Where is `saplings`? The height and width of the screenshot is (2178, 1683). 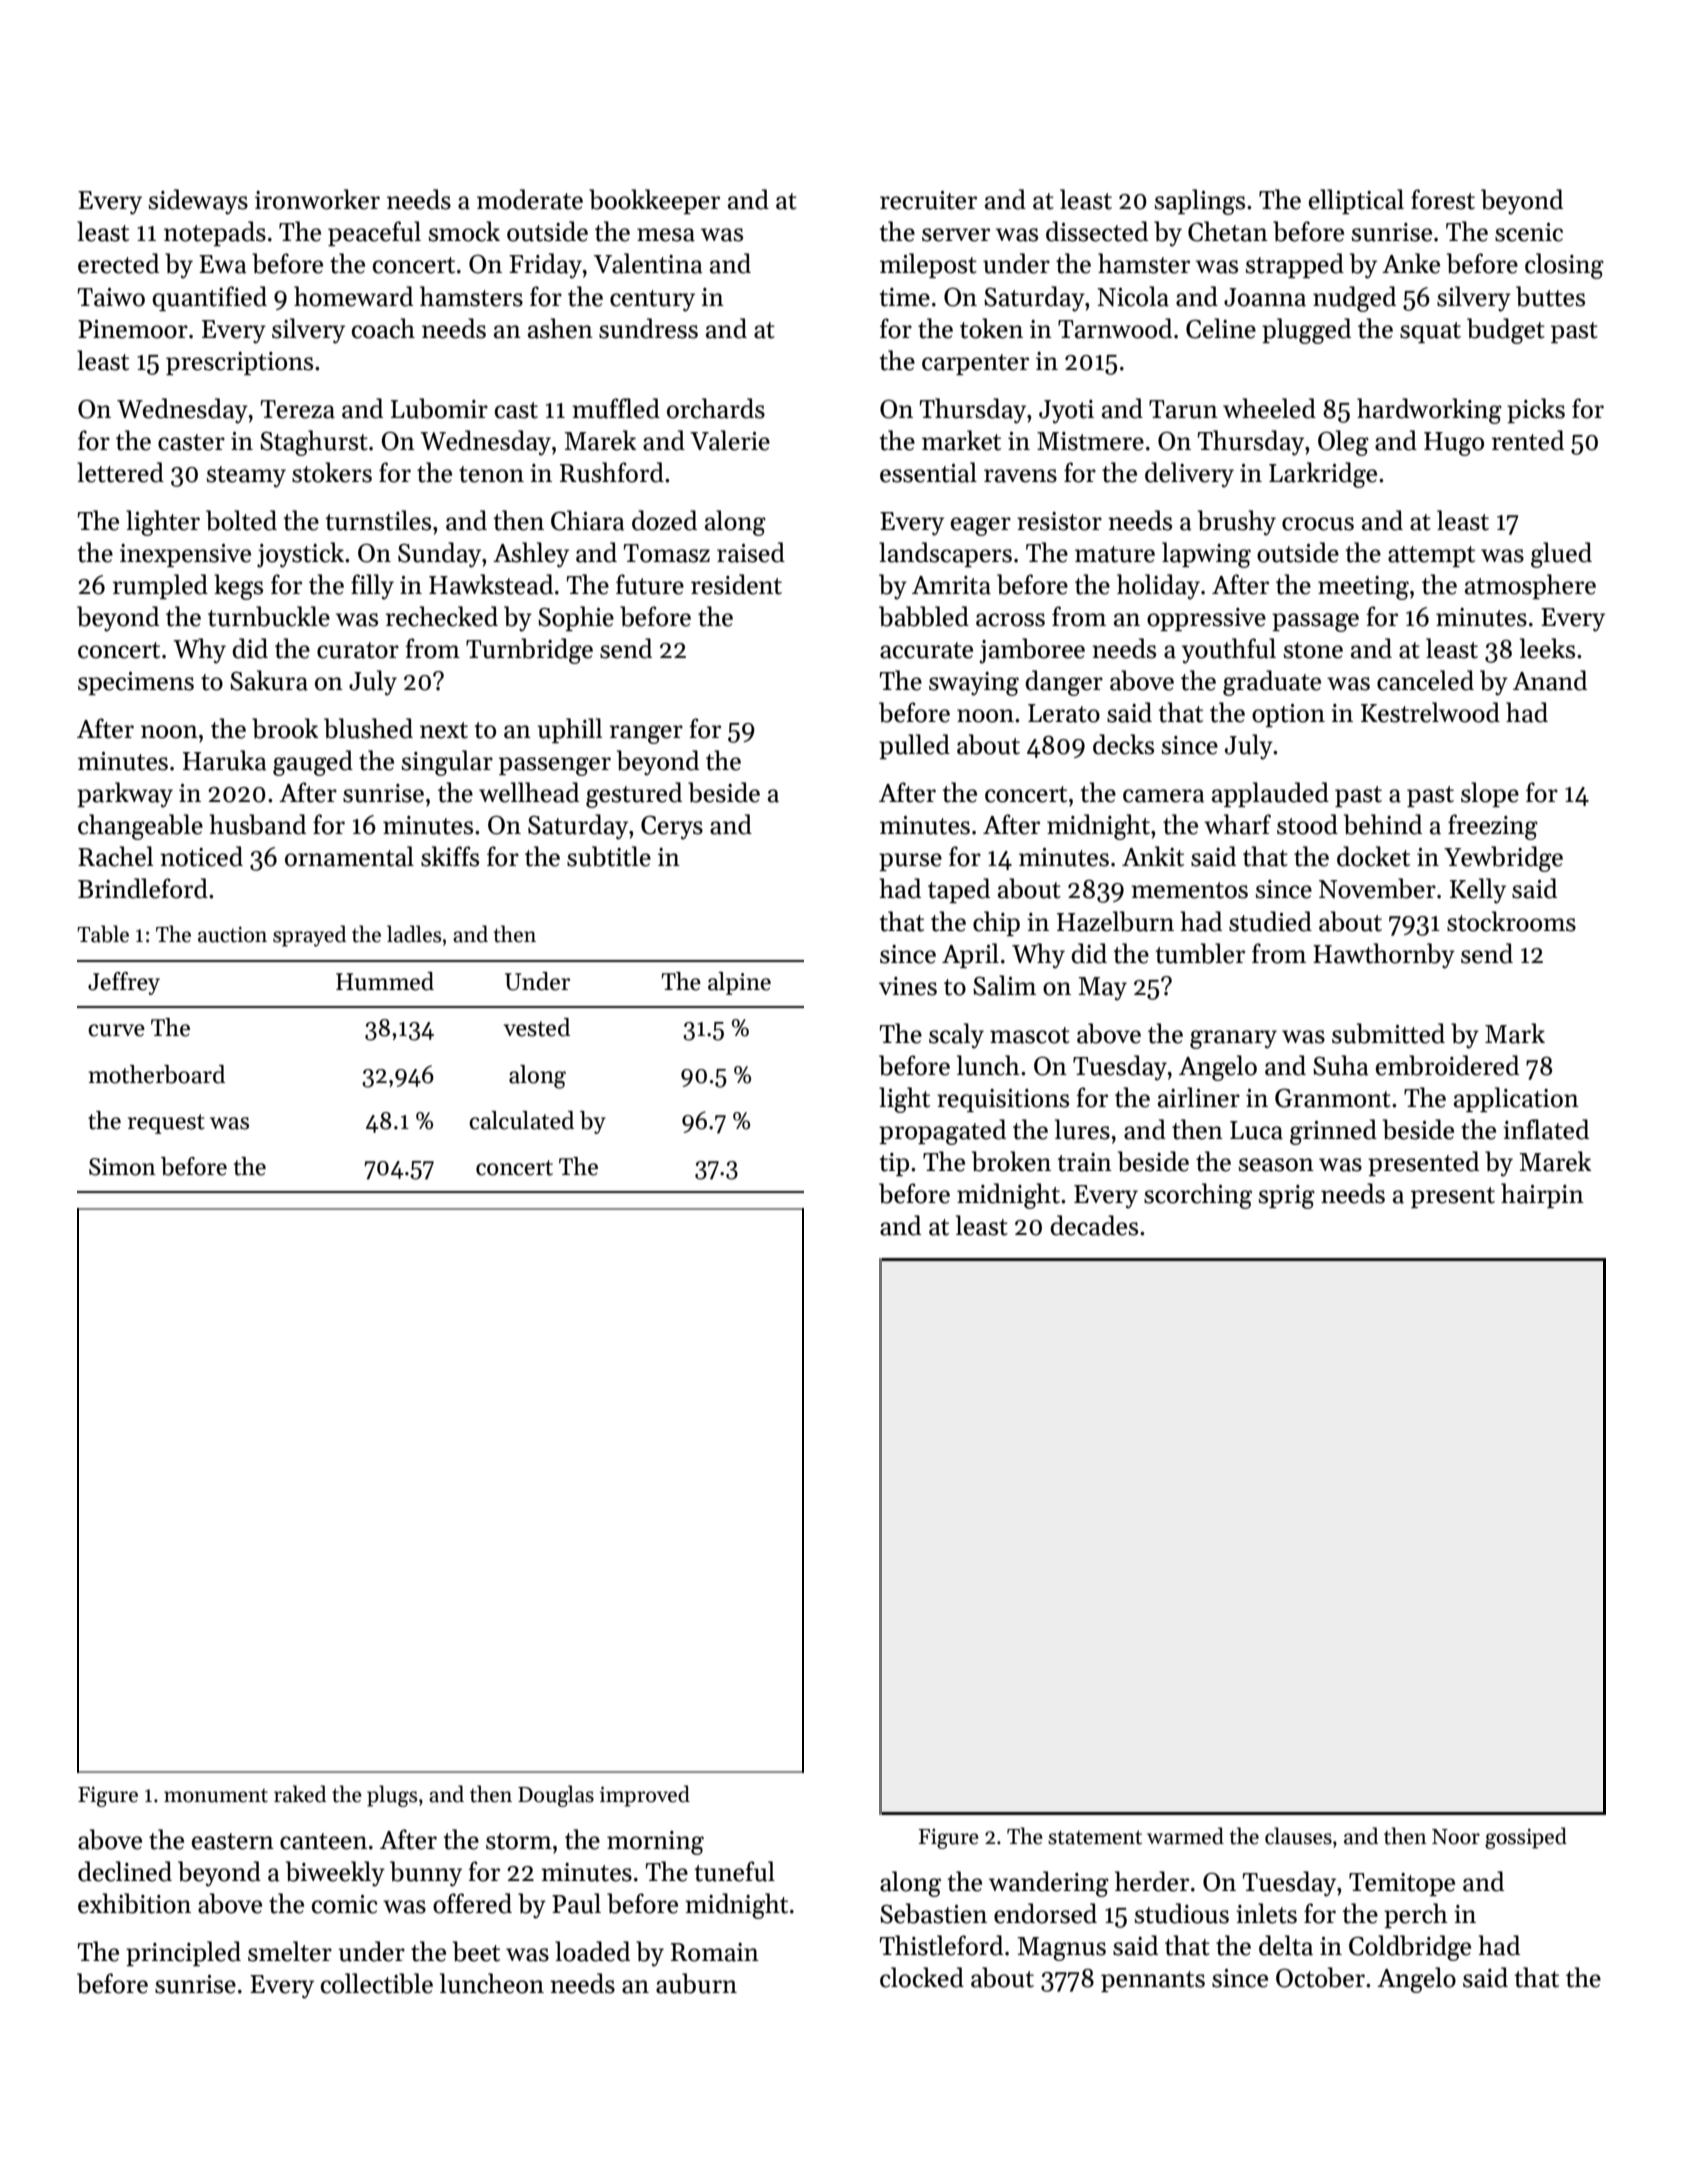 saplings is located at coordinates (1200, 202).
